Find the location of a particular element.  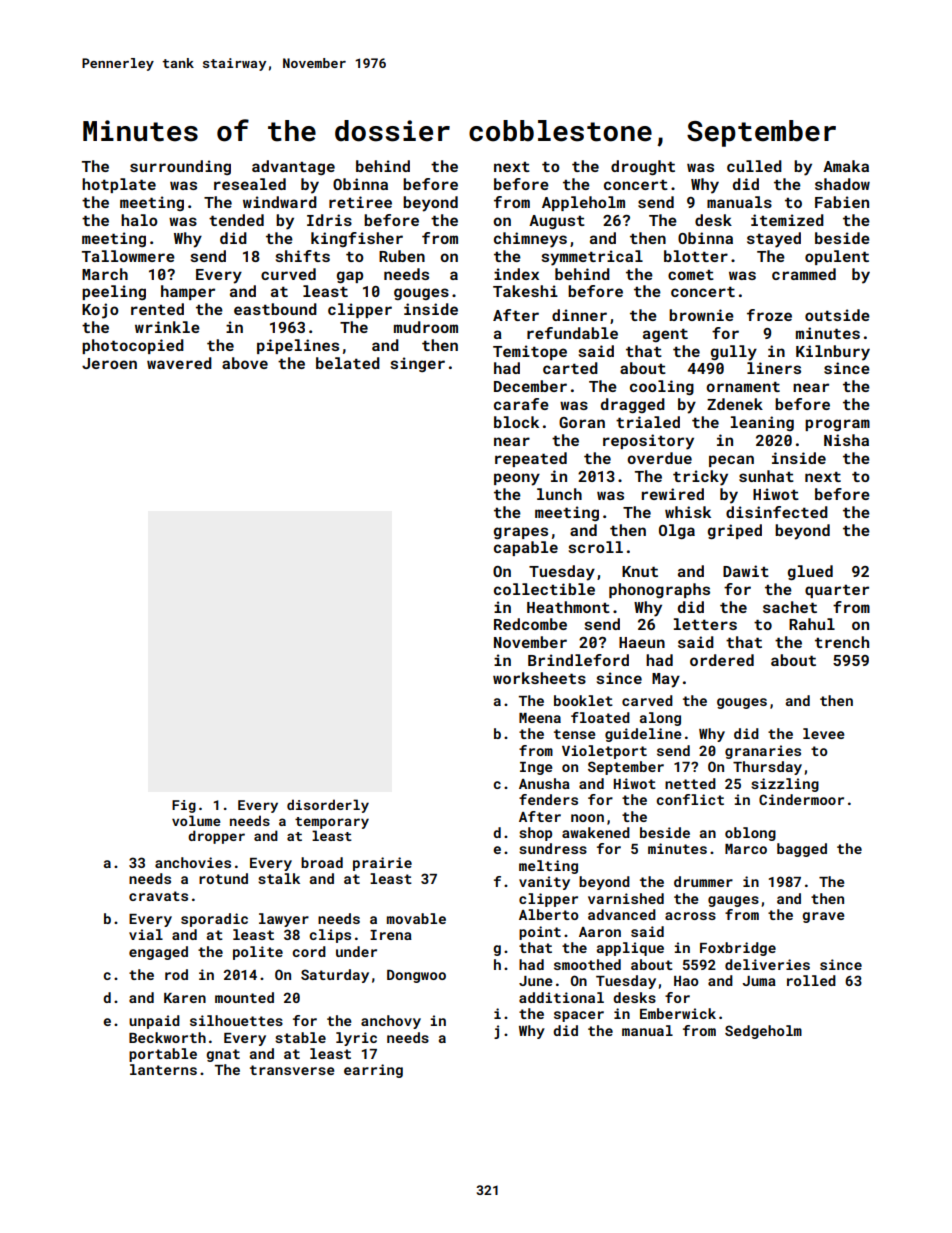

drought is located at coordinates (643, 167).
